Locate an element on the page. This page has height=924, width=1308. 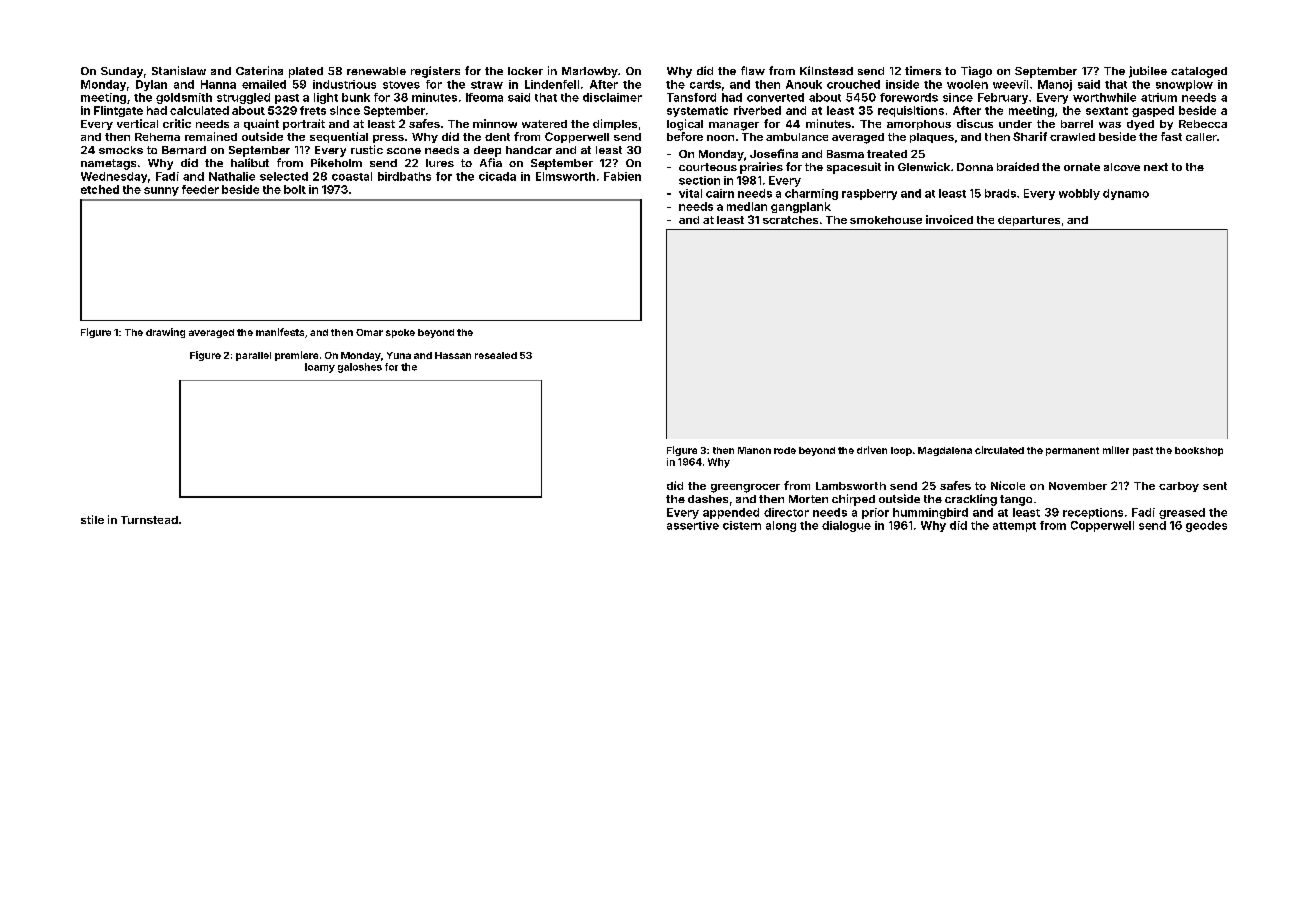
drawing is located at coordinates (165, 333).
